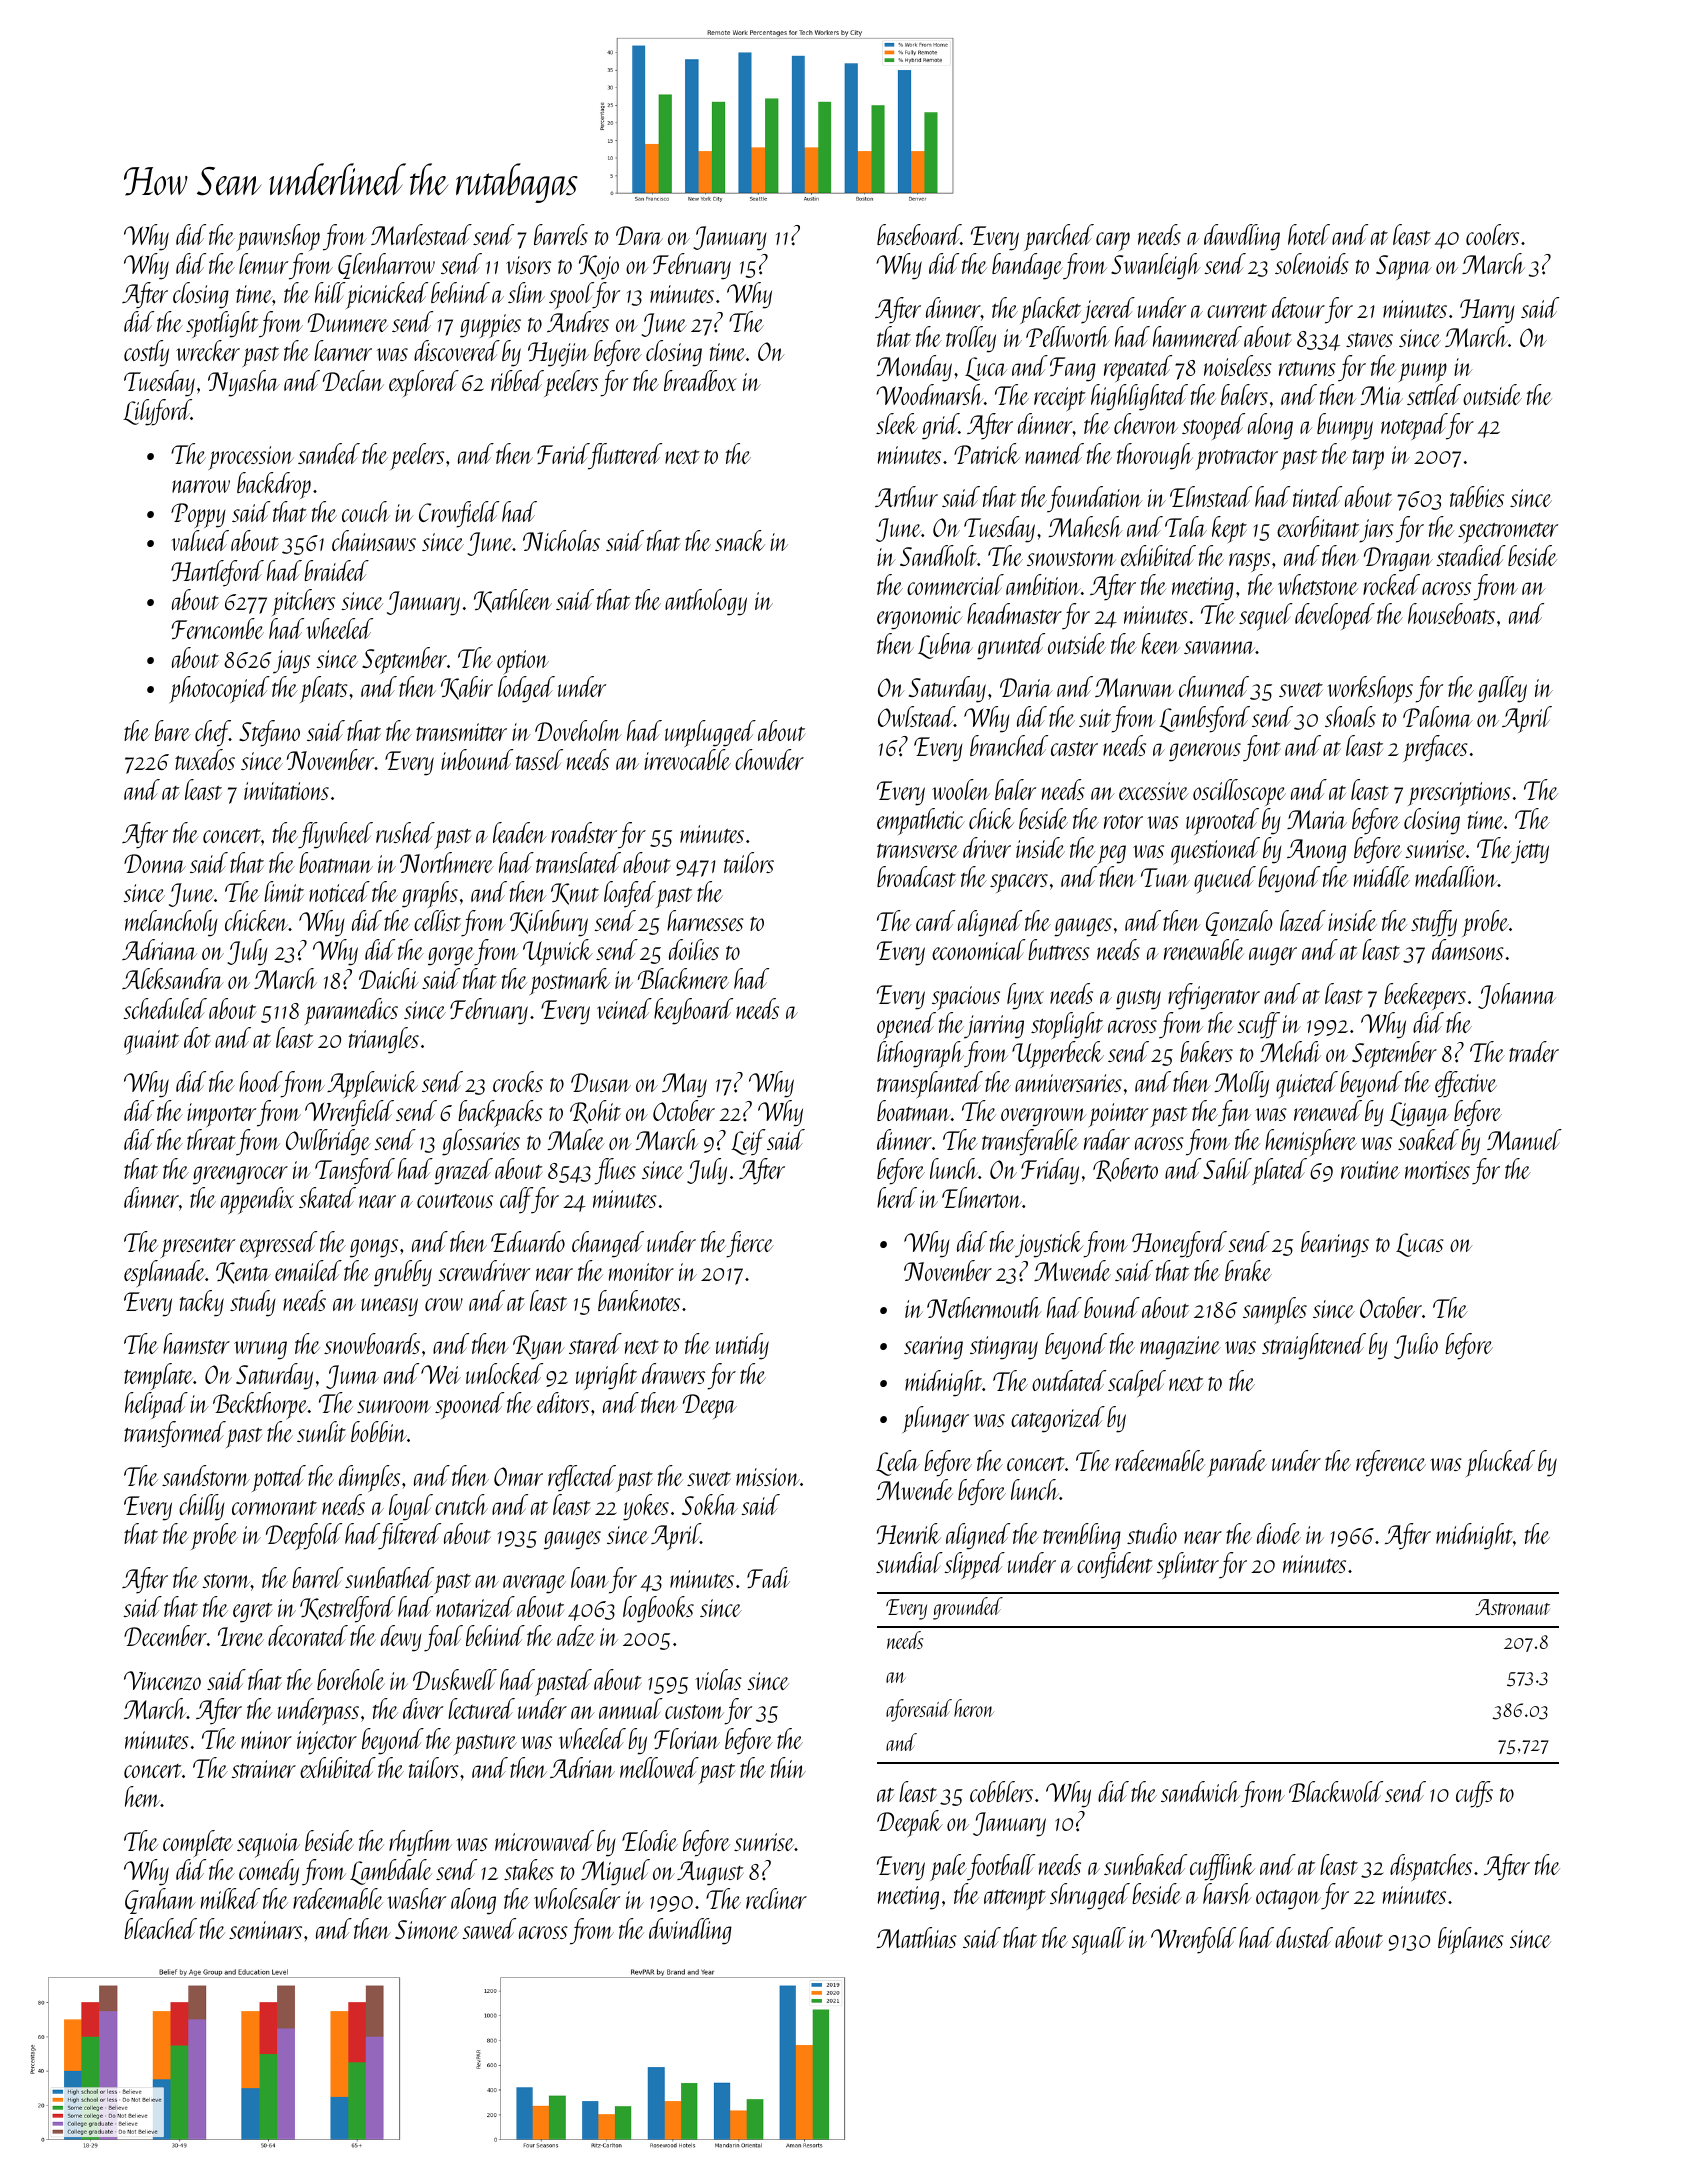  I want to click on Elodie, so click(650, 1840).
